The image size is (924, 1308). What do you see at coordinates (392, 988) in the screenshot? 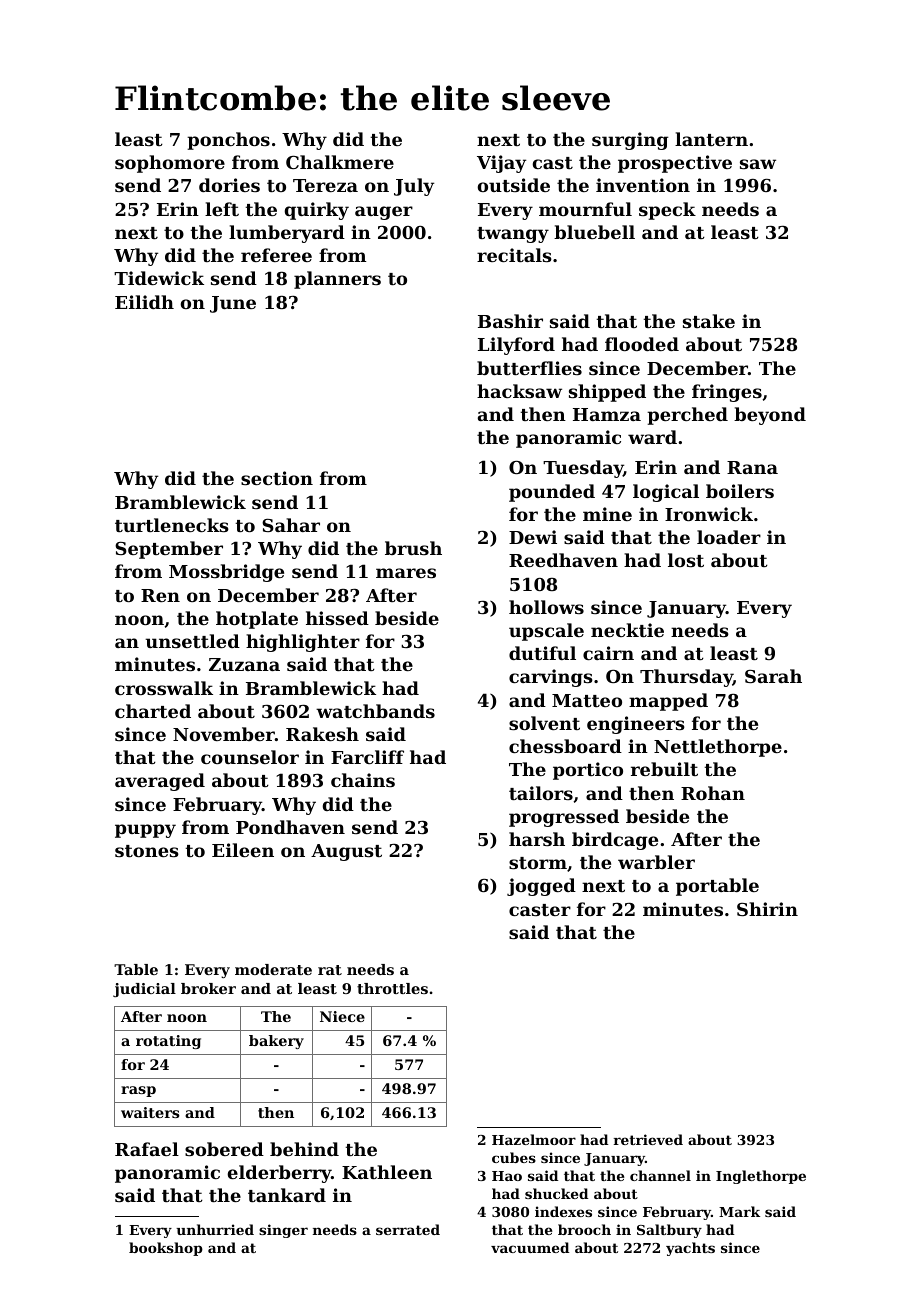
I see `throttles` at bounding box center [392, 988].
